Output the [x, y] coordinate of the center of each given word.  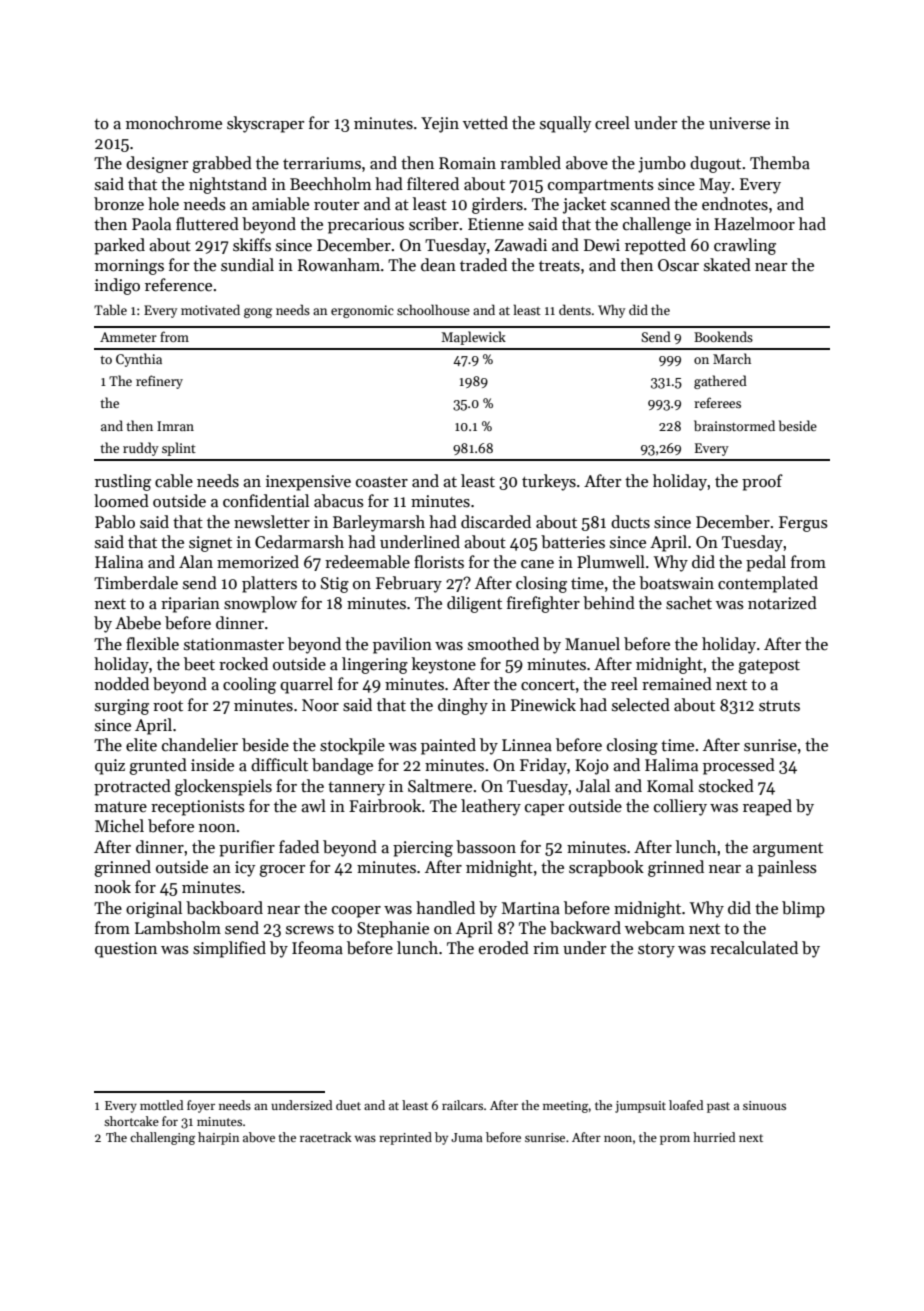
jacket [584, 205]
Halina [119, 562]
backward [585, 928]
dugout [715, 164]
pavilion [402, 645]
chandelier [200, 745]
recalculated [754, 948]
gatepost [769, 667]
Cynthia [139, 360]
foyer [201, 1106]
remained [677, 684]
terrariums [322, 163]
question [126, 950]
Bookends [723, 336]
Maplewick [473, 338]
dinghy [463, 706]
